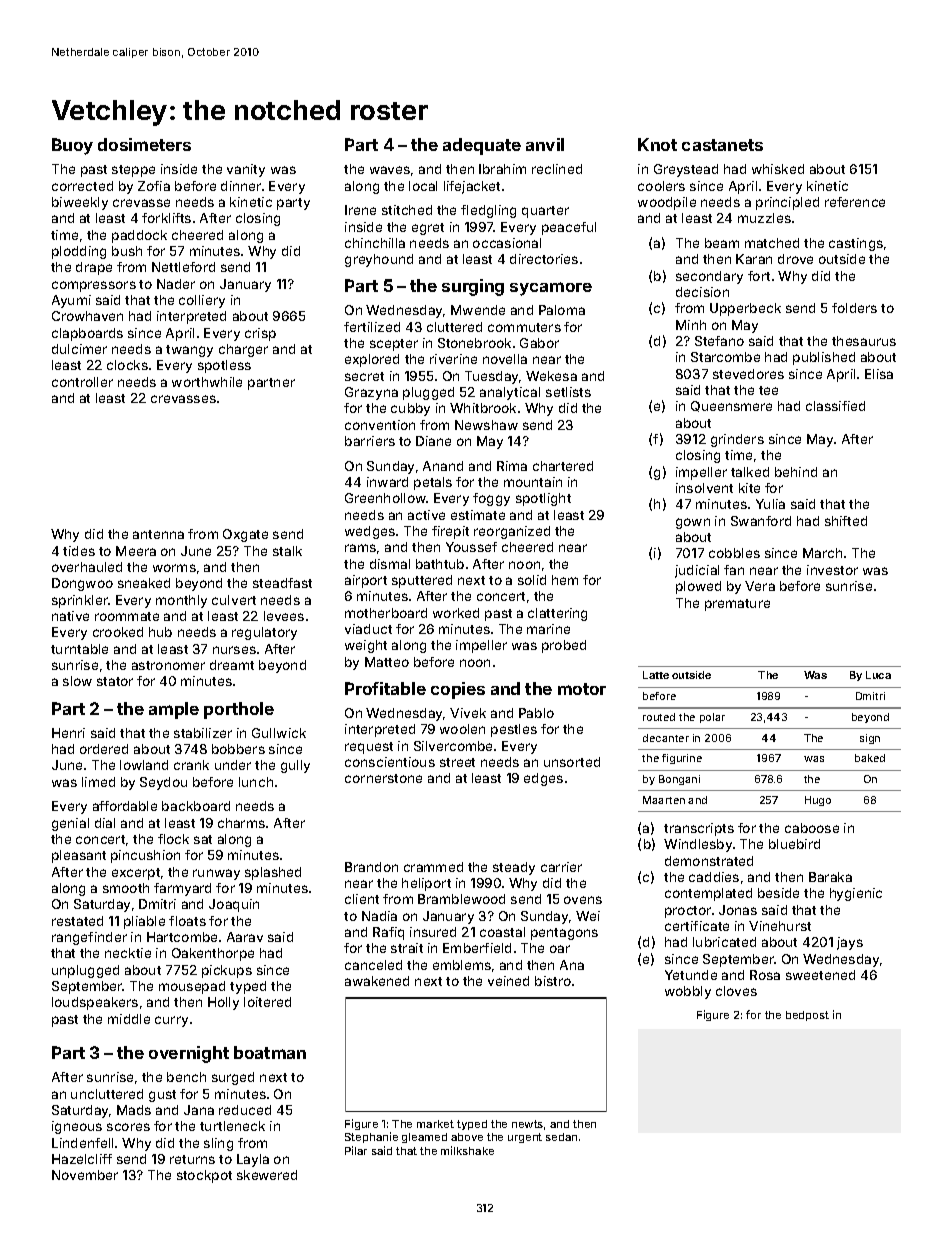 This screenshot has height=1233, width=952. Describe the element at coordinates (564, 646) in the screenshot. I see `probed` at that location.
